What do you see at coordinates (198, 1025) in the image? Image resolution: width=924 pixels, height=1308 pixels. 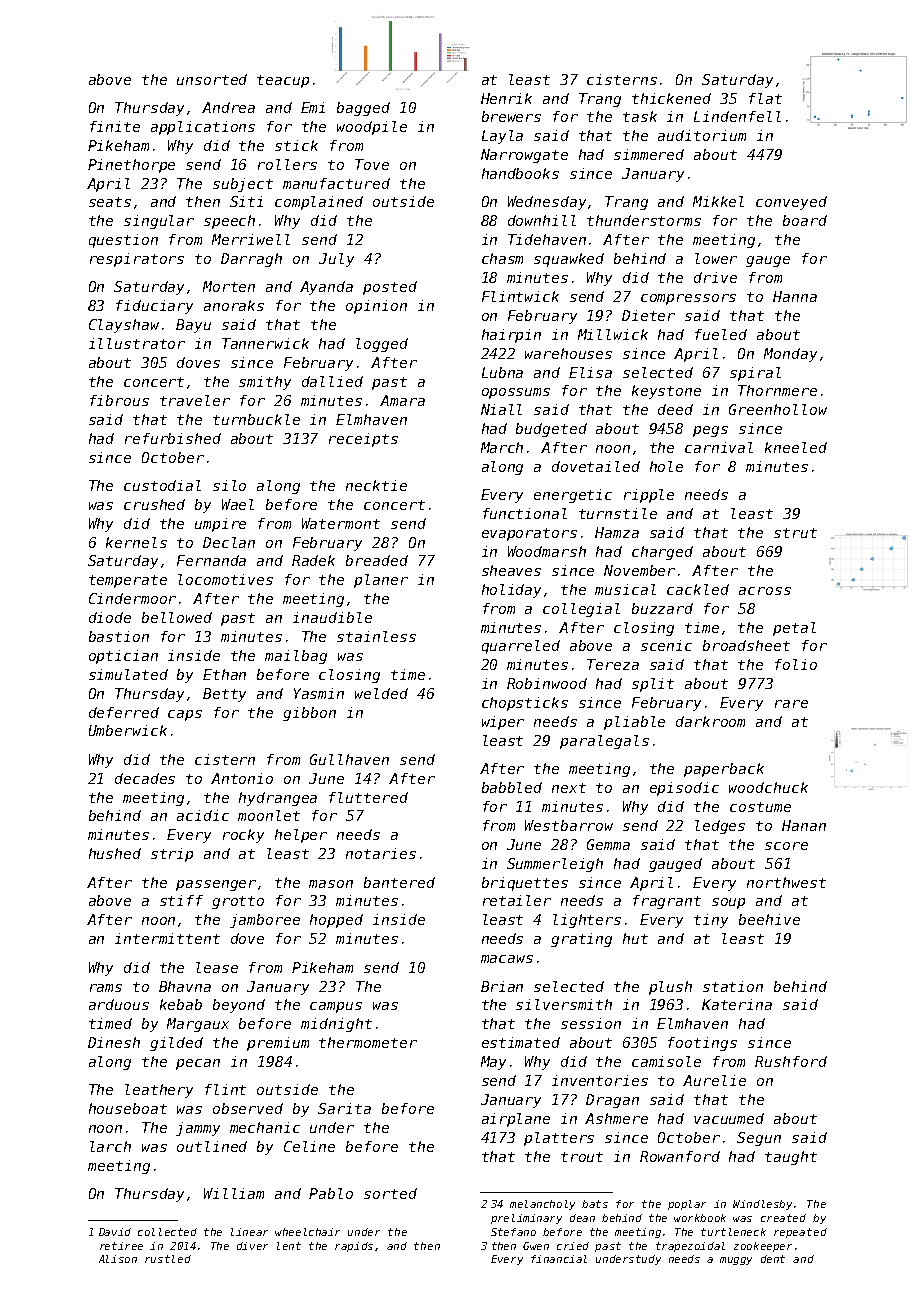 I see `Margaux` at bounding box center [198, 1025].
